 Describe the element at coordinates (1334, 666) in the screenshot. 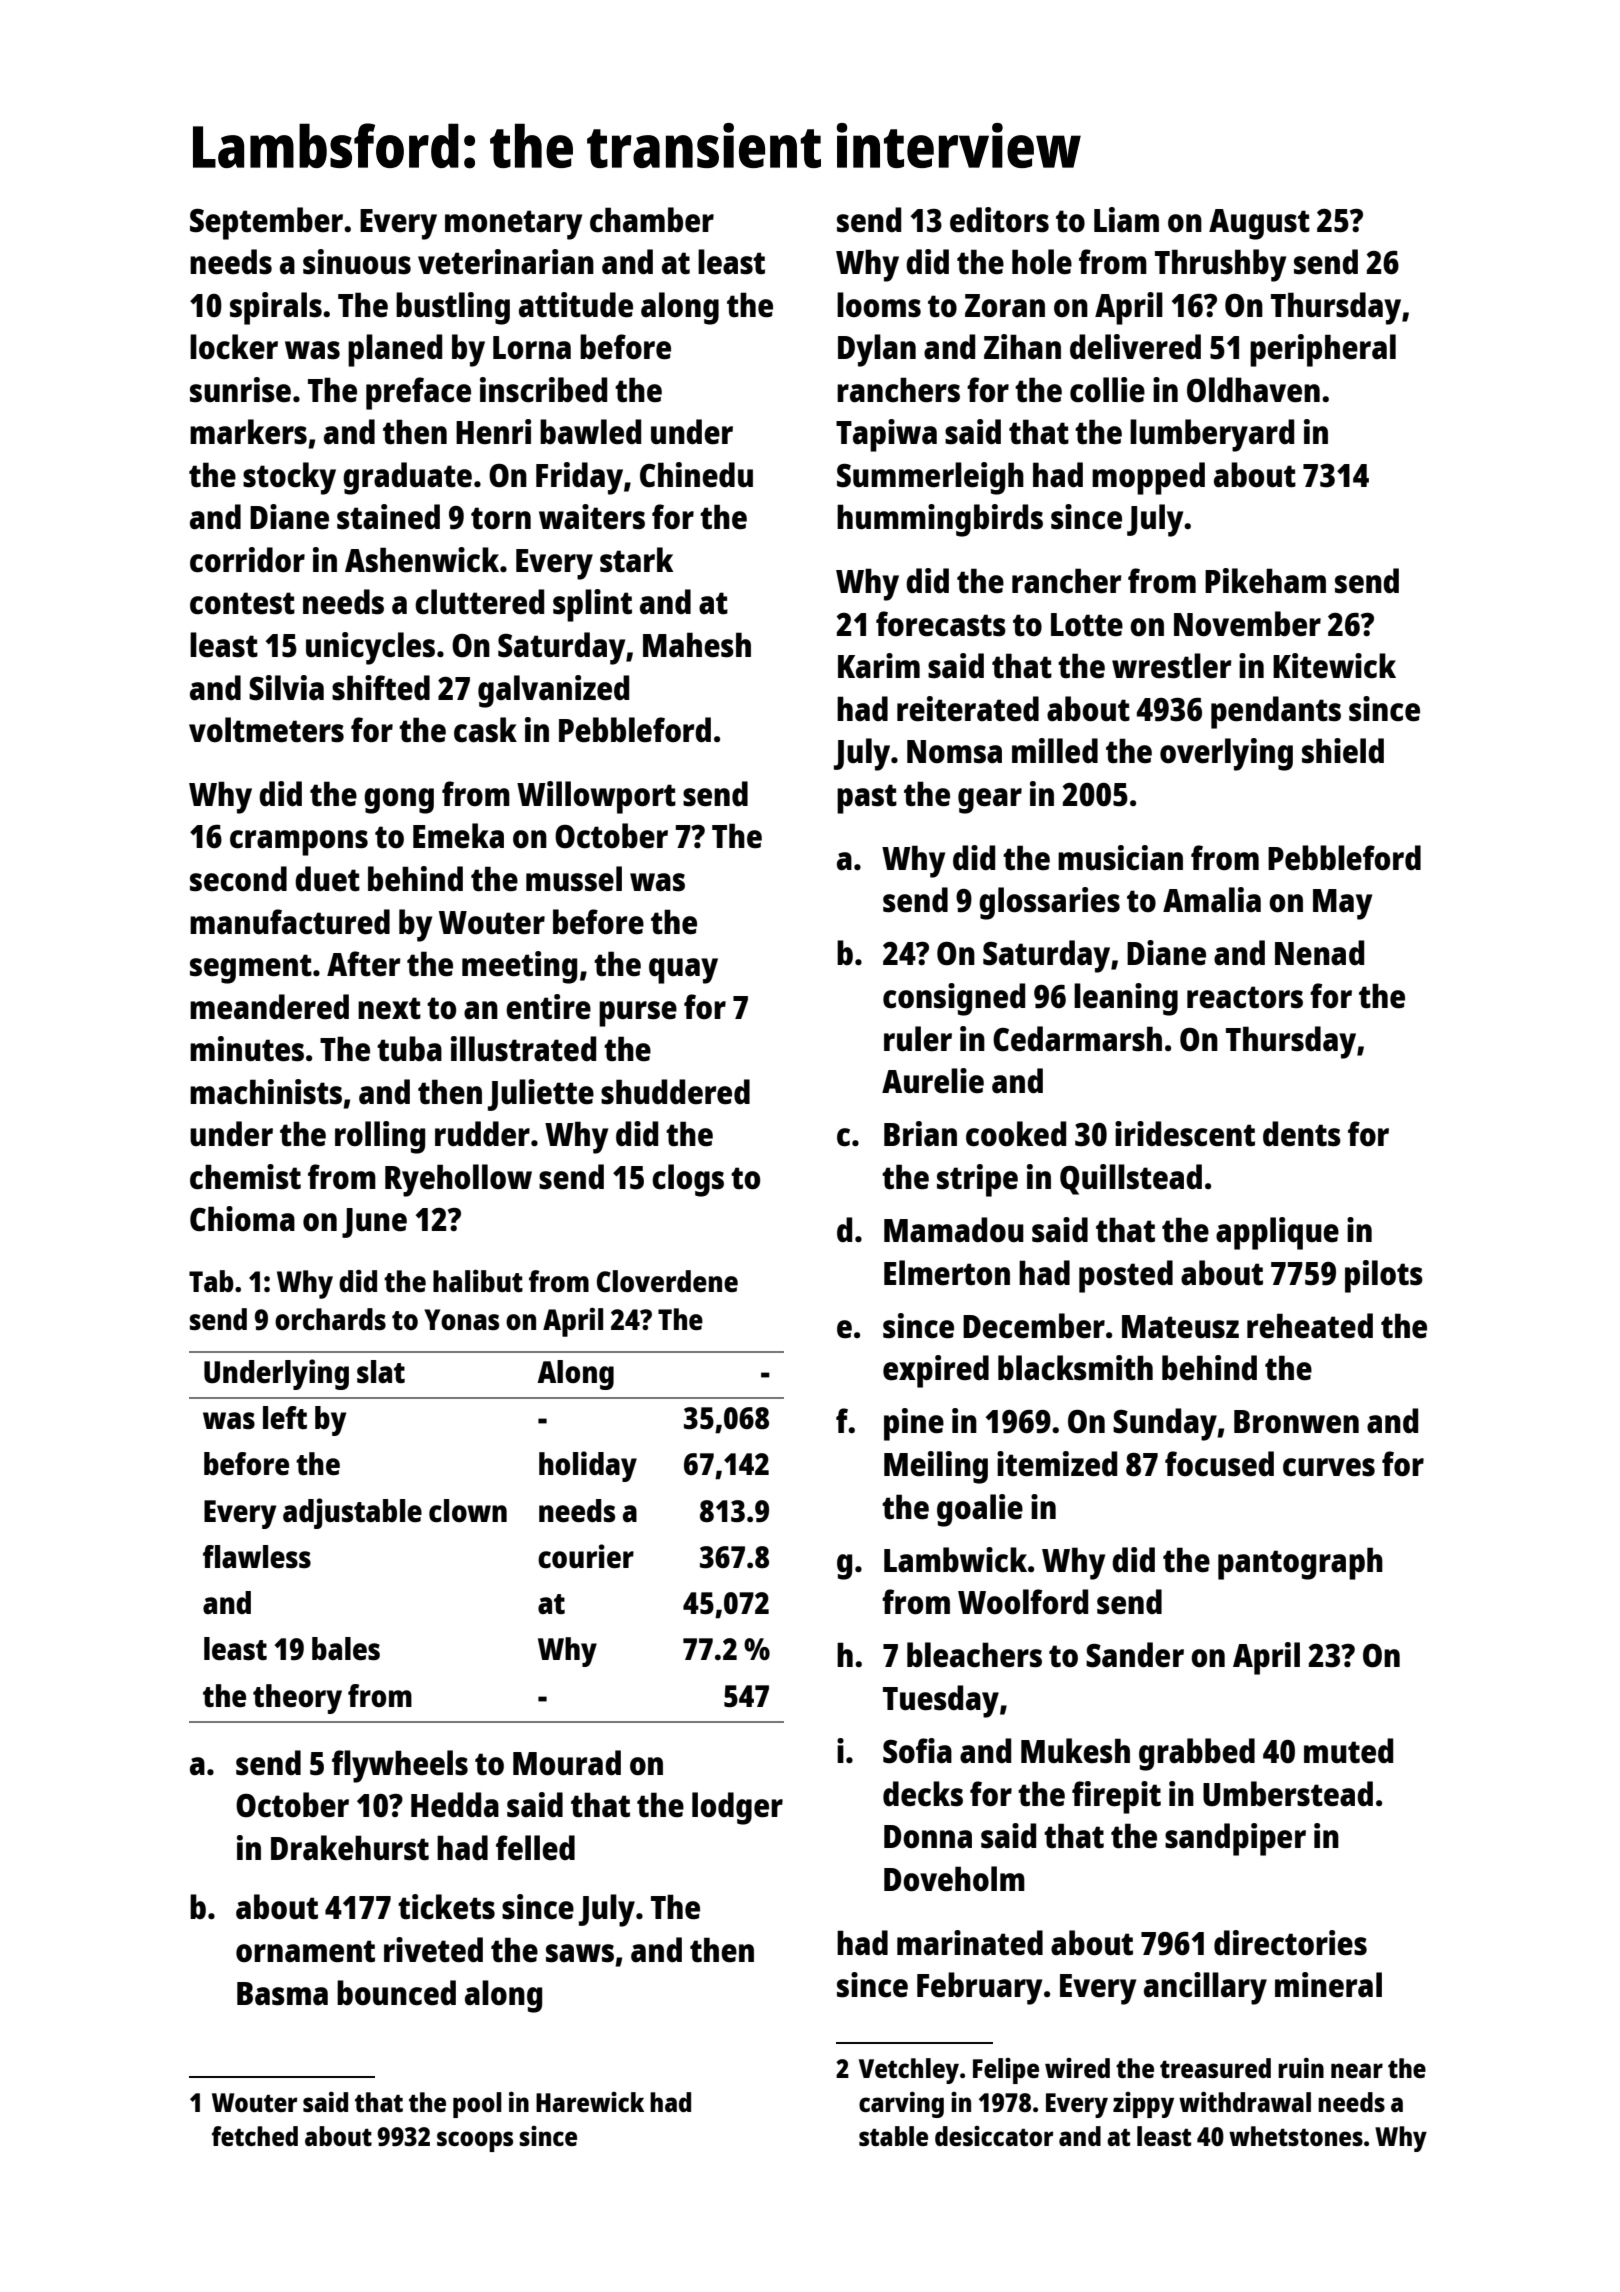

I see `Kitewick` at that location.
